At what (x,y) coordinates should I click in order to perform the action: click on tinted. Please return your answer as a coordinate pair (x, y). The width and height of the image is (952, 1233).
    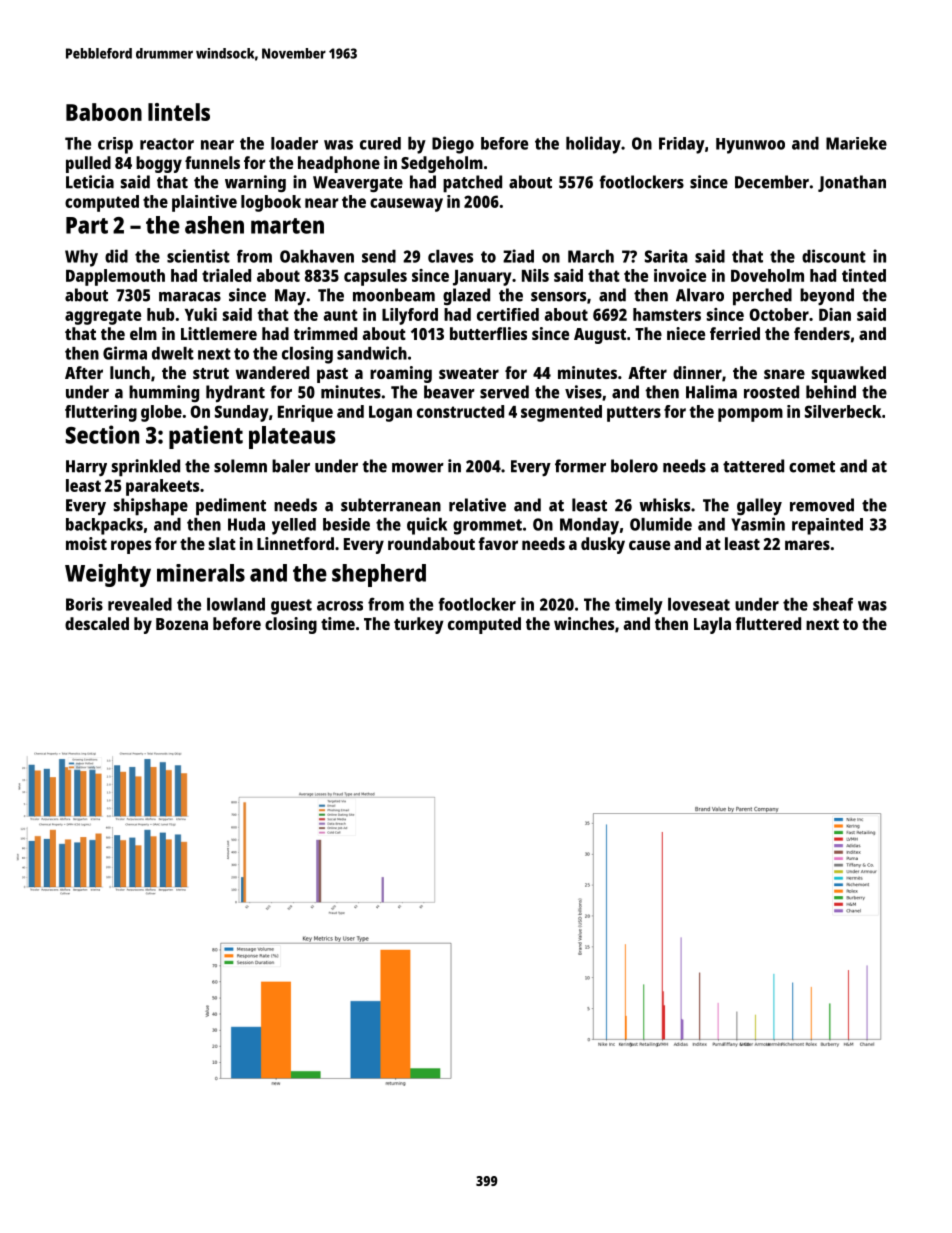
    Looking at the image, I should click on (864, 275).
